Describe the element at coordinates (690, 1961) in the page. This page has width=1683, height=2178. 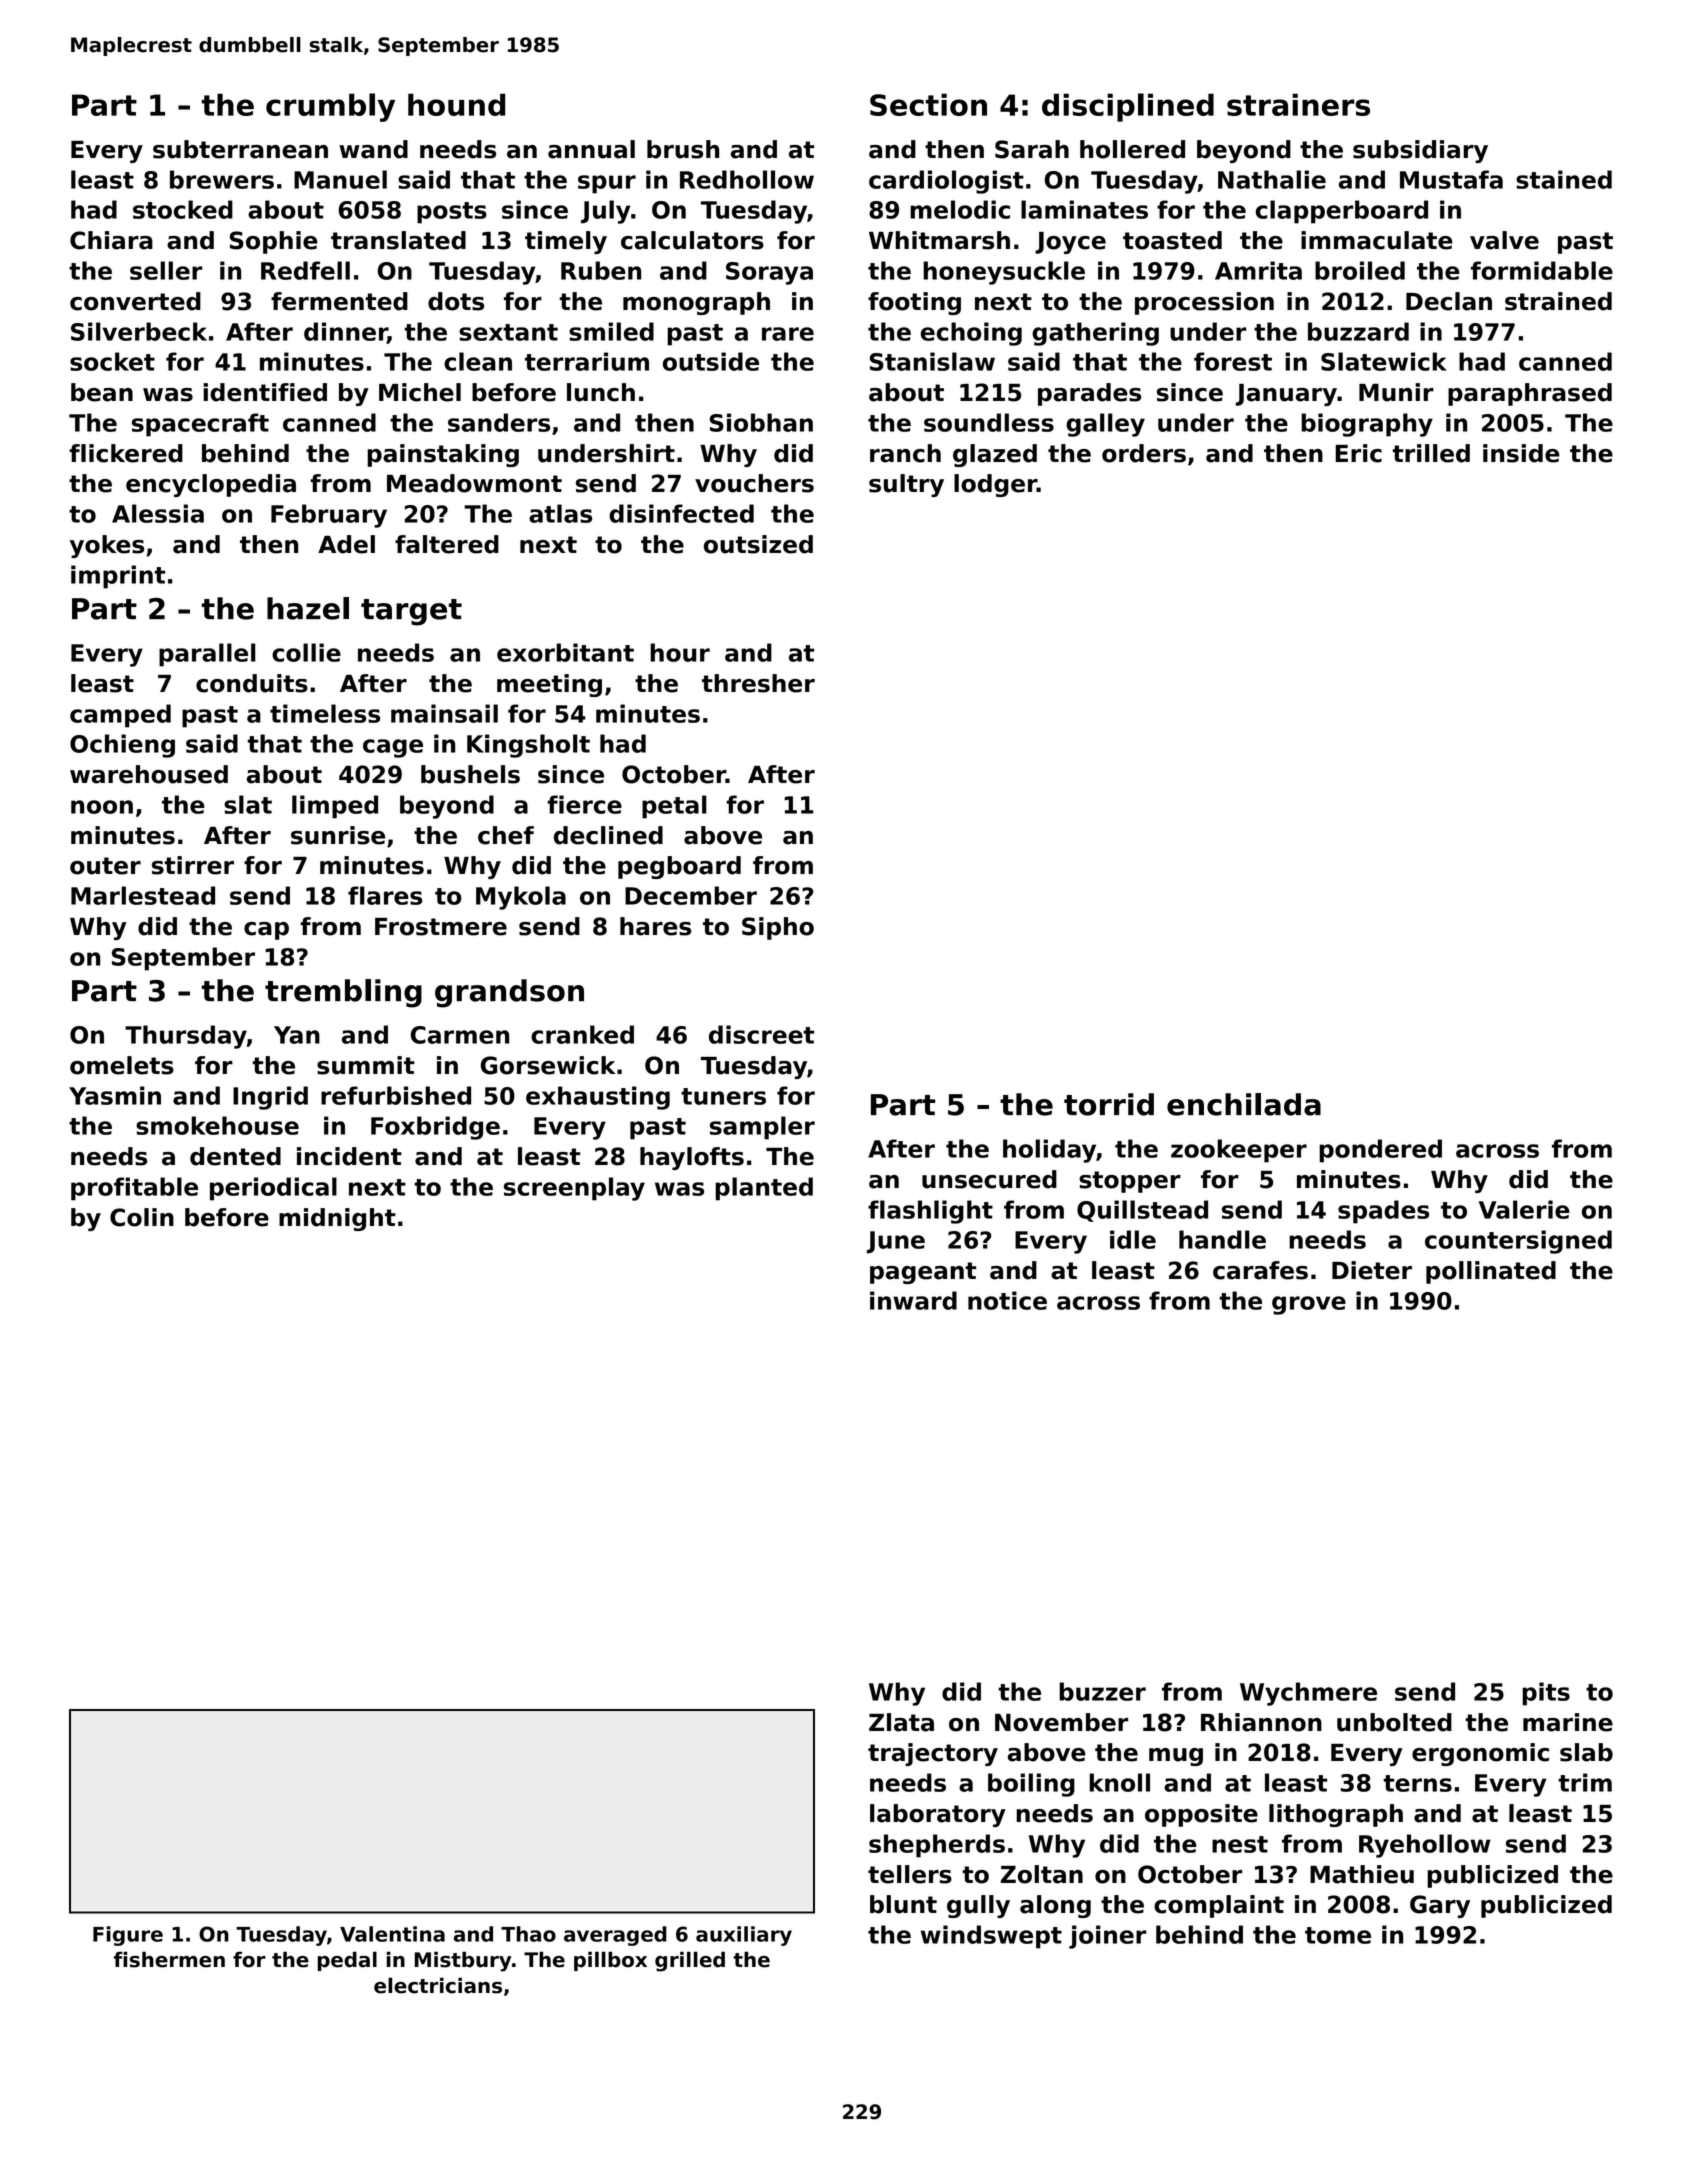
I see `grilled` at that location.
